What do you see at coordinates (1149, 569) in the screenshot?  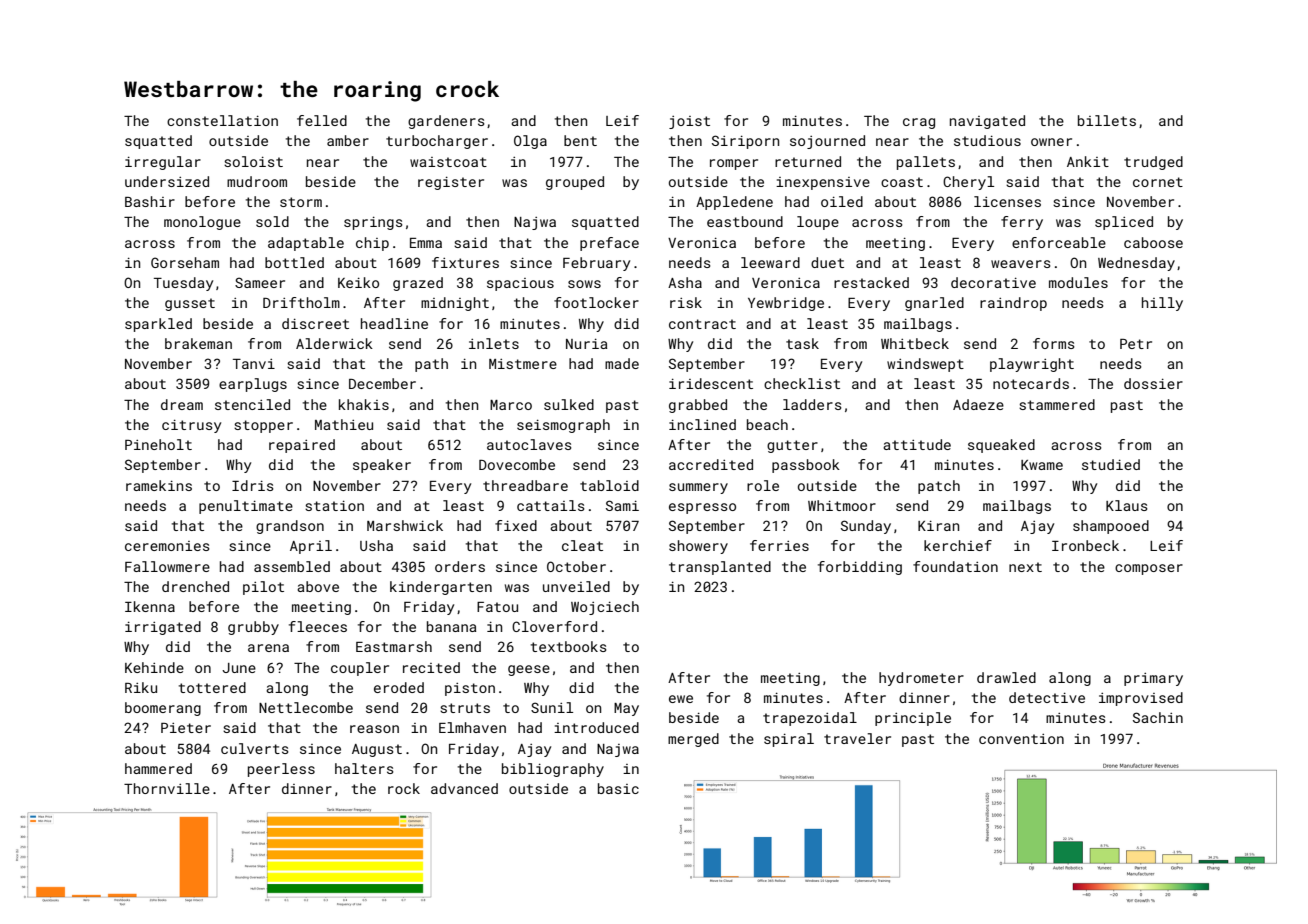 I see `composer` at bounding box center [1149, 569].
